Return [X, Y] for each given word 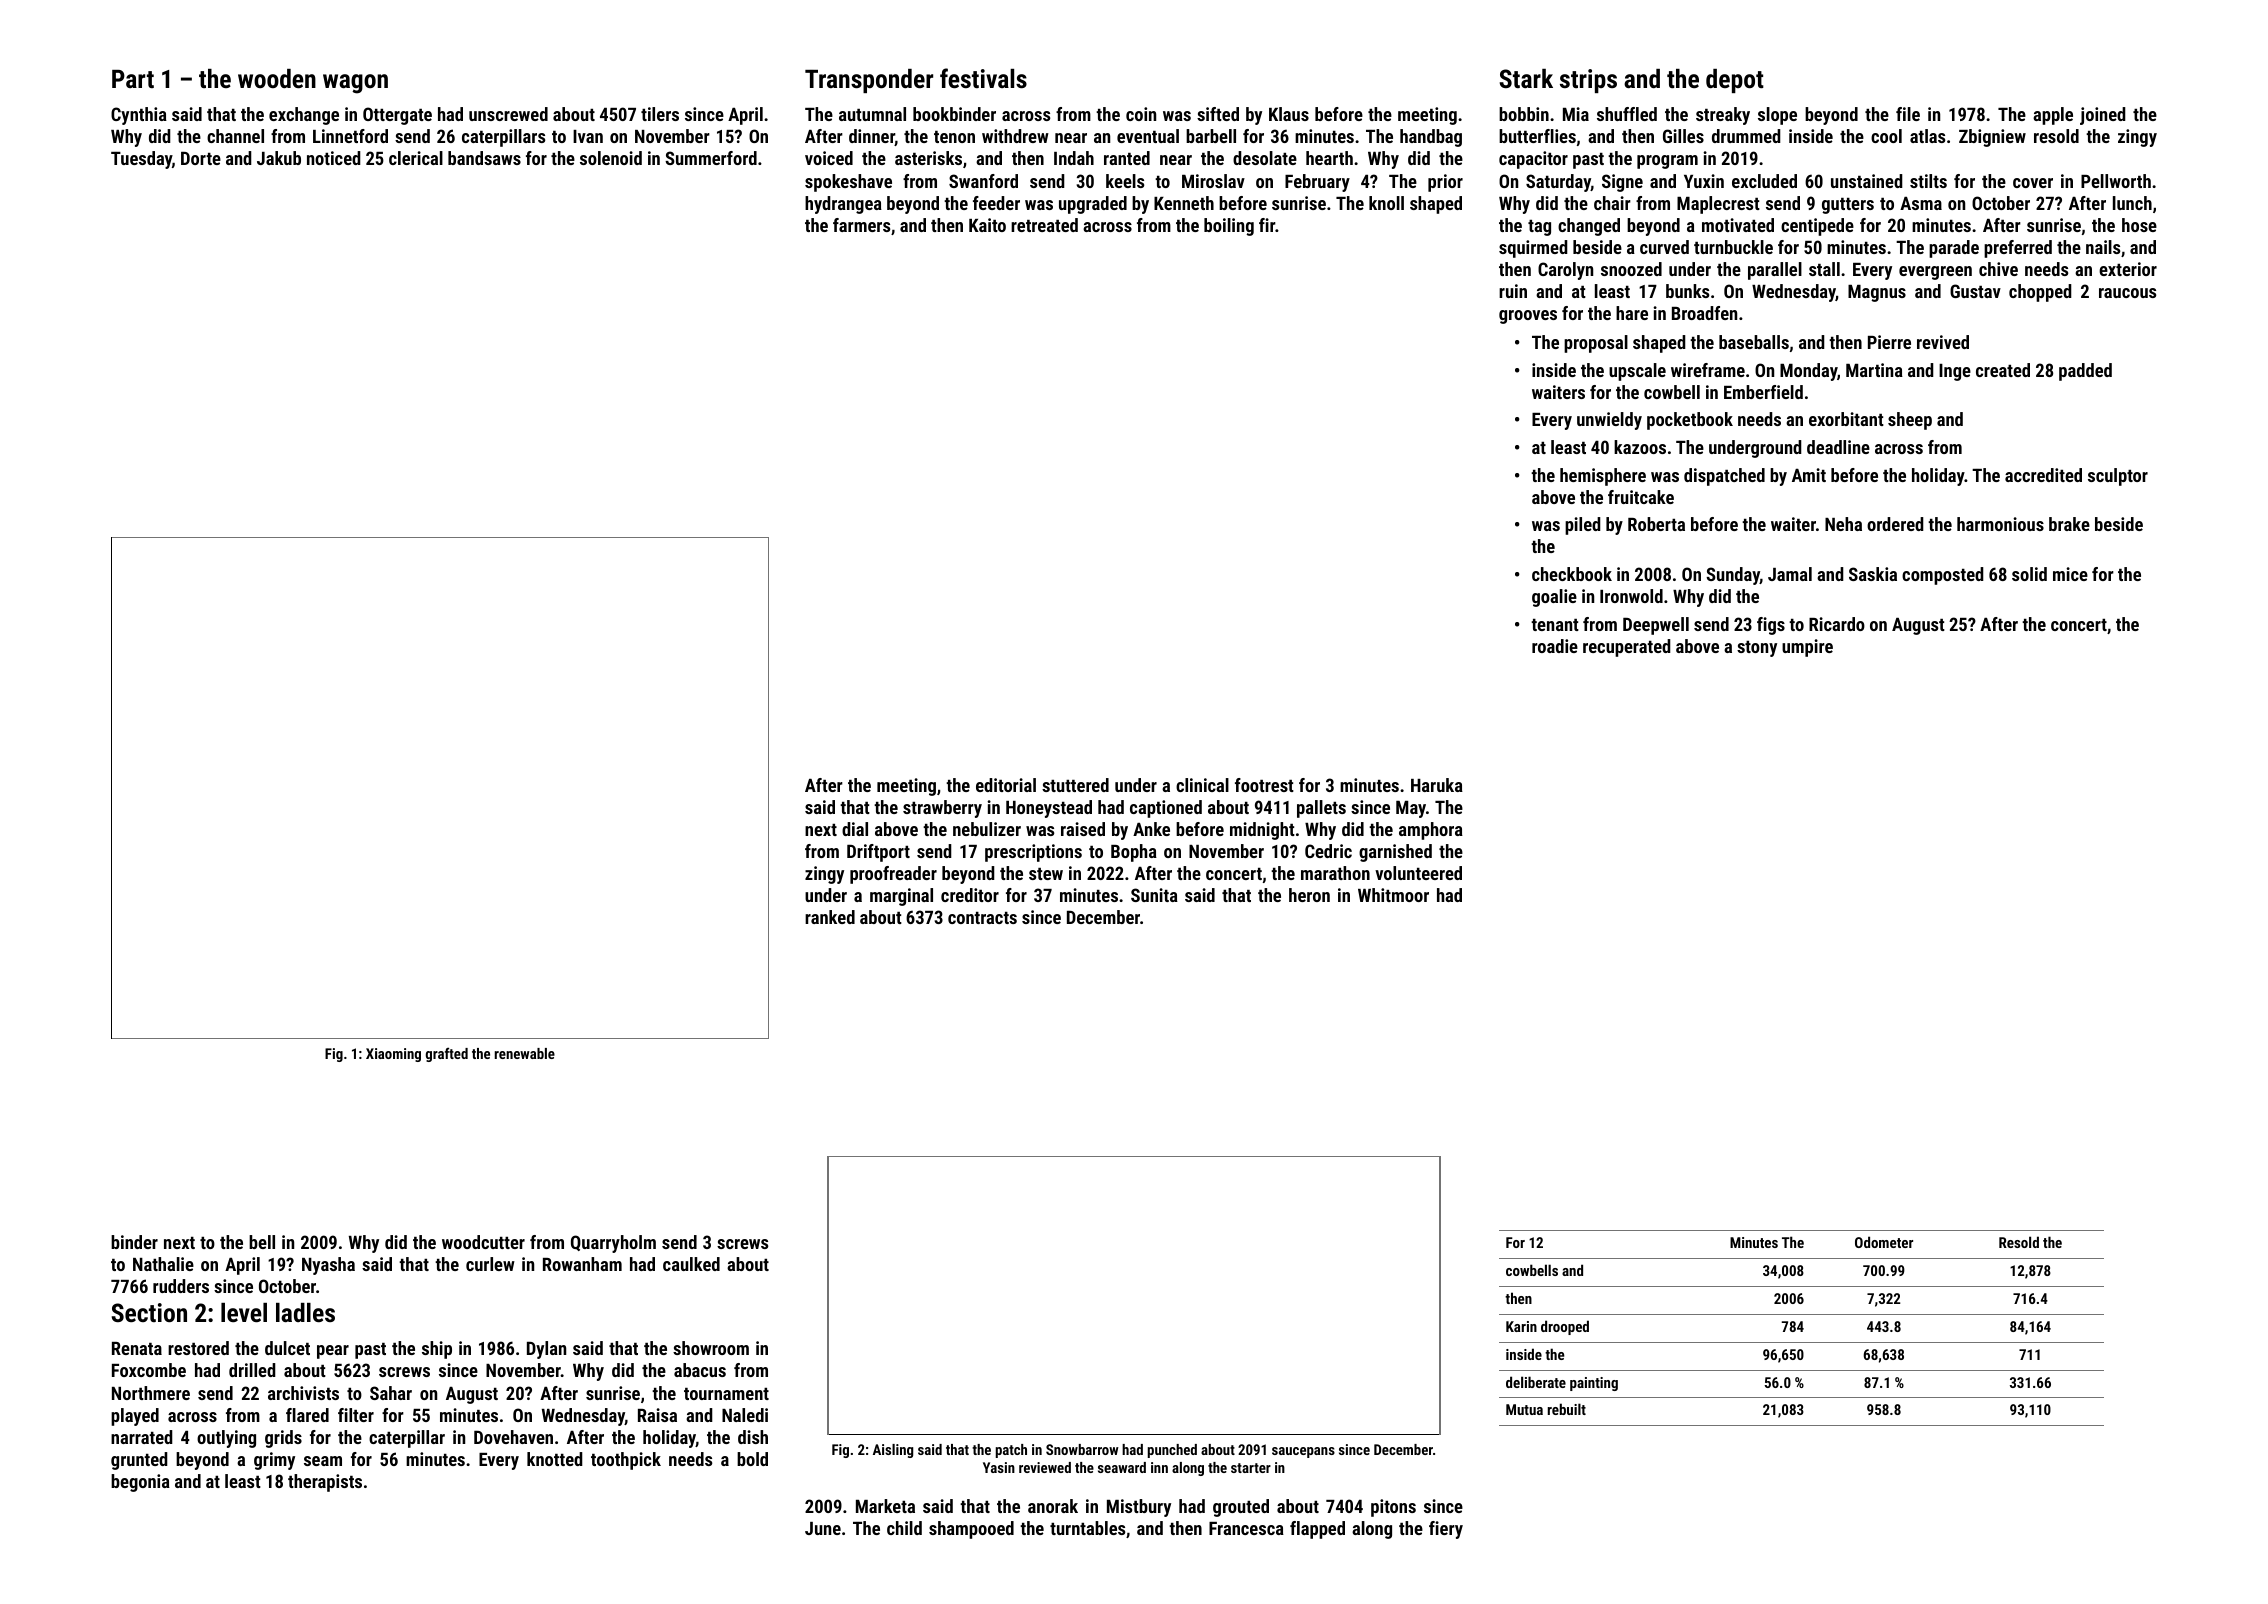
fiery [1446, 1530]
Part [133, 79]
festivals [983, 78]
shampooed [971, 1530]
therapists [325, 1483]
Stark [1526, 78]
